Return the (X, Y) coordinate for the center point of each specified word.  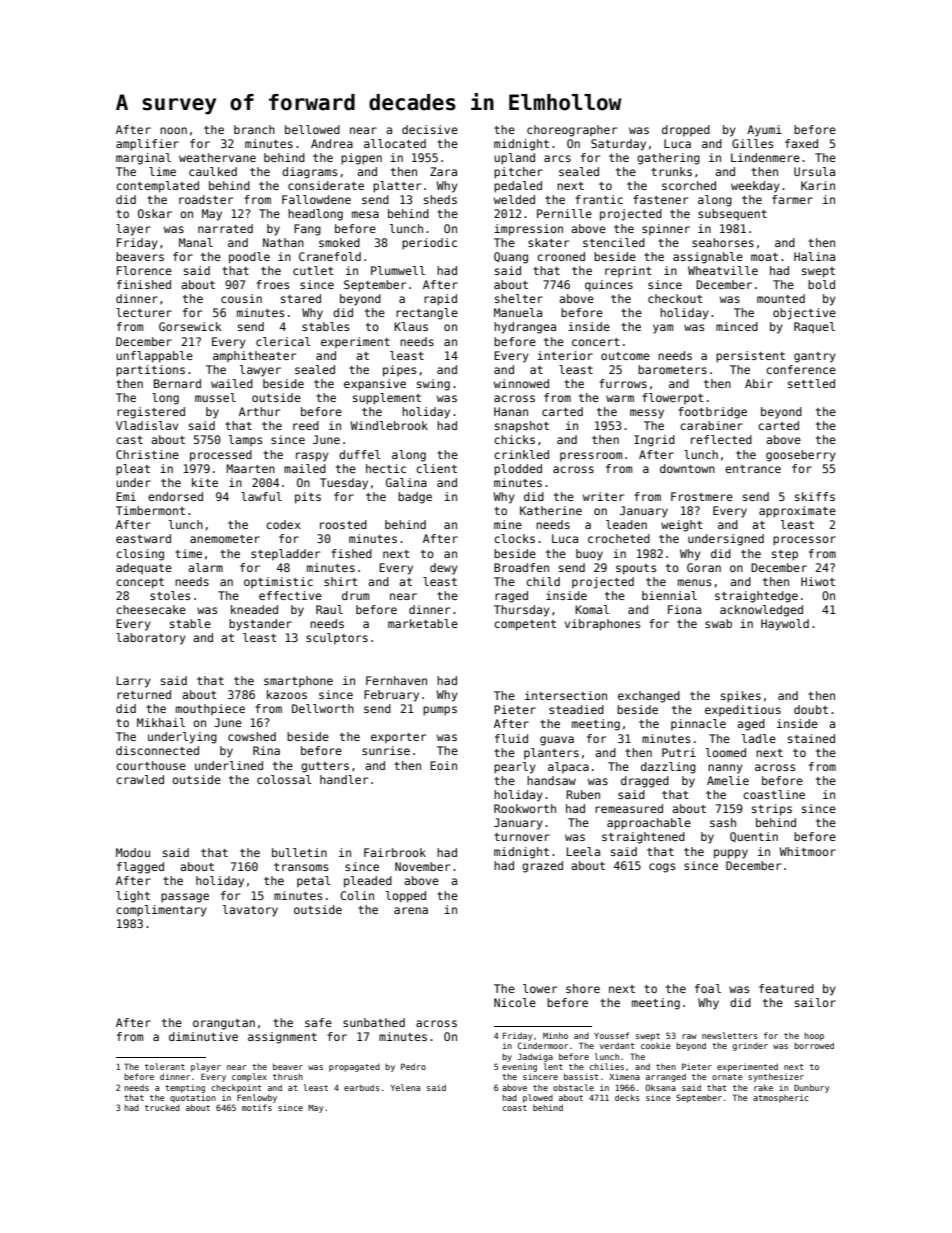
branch (254, 129)
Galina (406, 482)
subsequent (732, 215)
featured (786, 988)
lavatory (250, 911)
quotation (193, 1098)
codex (283, 524)
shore (583, 988)
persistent (750, 357)
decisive (430, 129)
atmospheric (781, 1098)
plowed (538, 1098)
